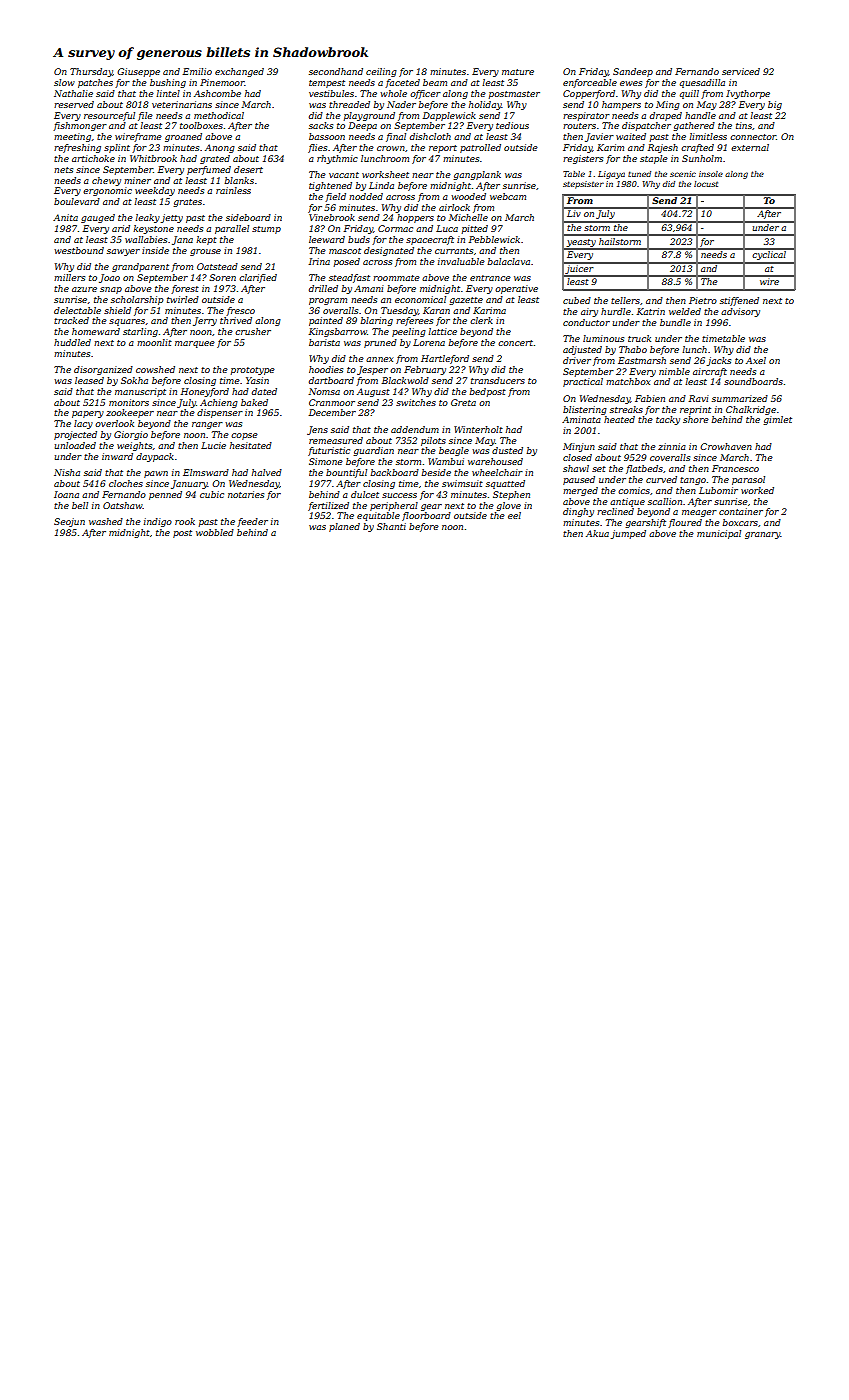 This screenshot has height=1400, width=849. Describe the element at coordinates (138, 72) in the screenshot. I see `Giuseppe` at that location.
